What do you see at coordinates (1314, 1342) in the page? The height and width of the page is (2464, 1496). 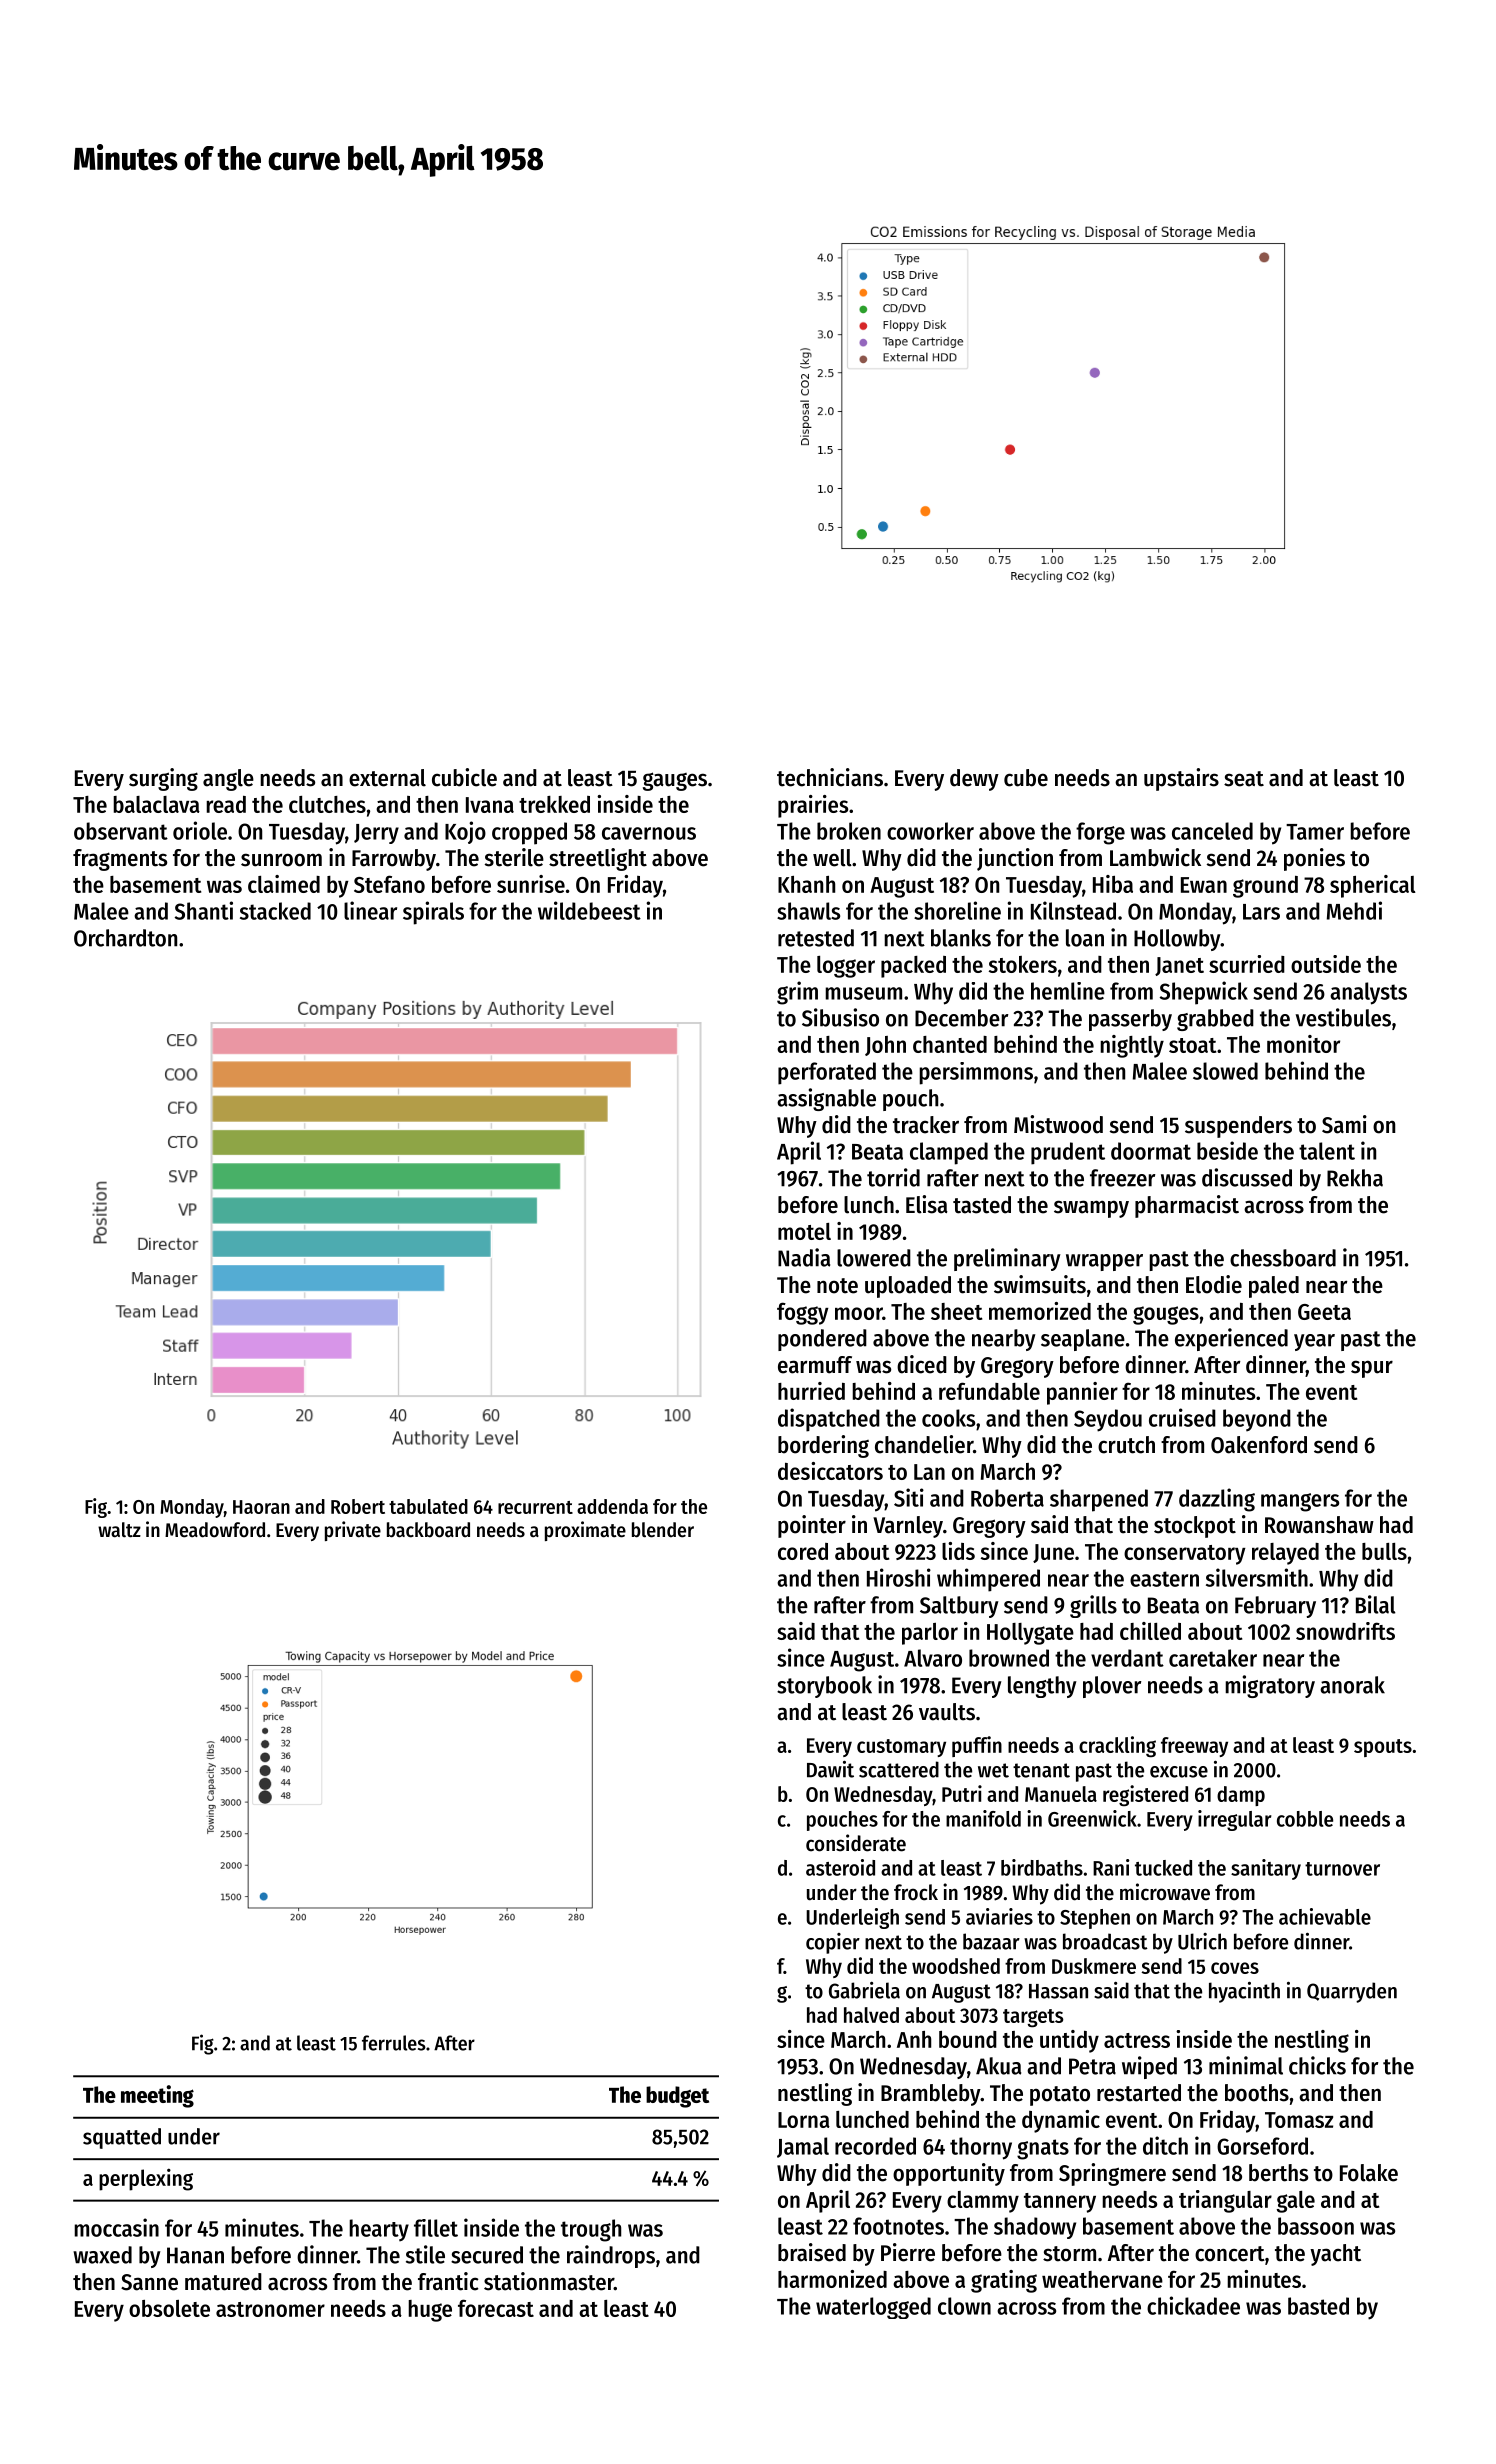 I see `year` at bounding box center [1314, 1342].
